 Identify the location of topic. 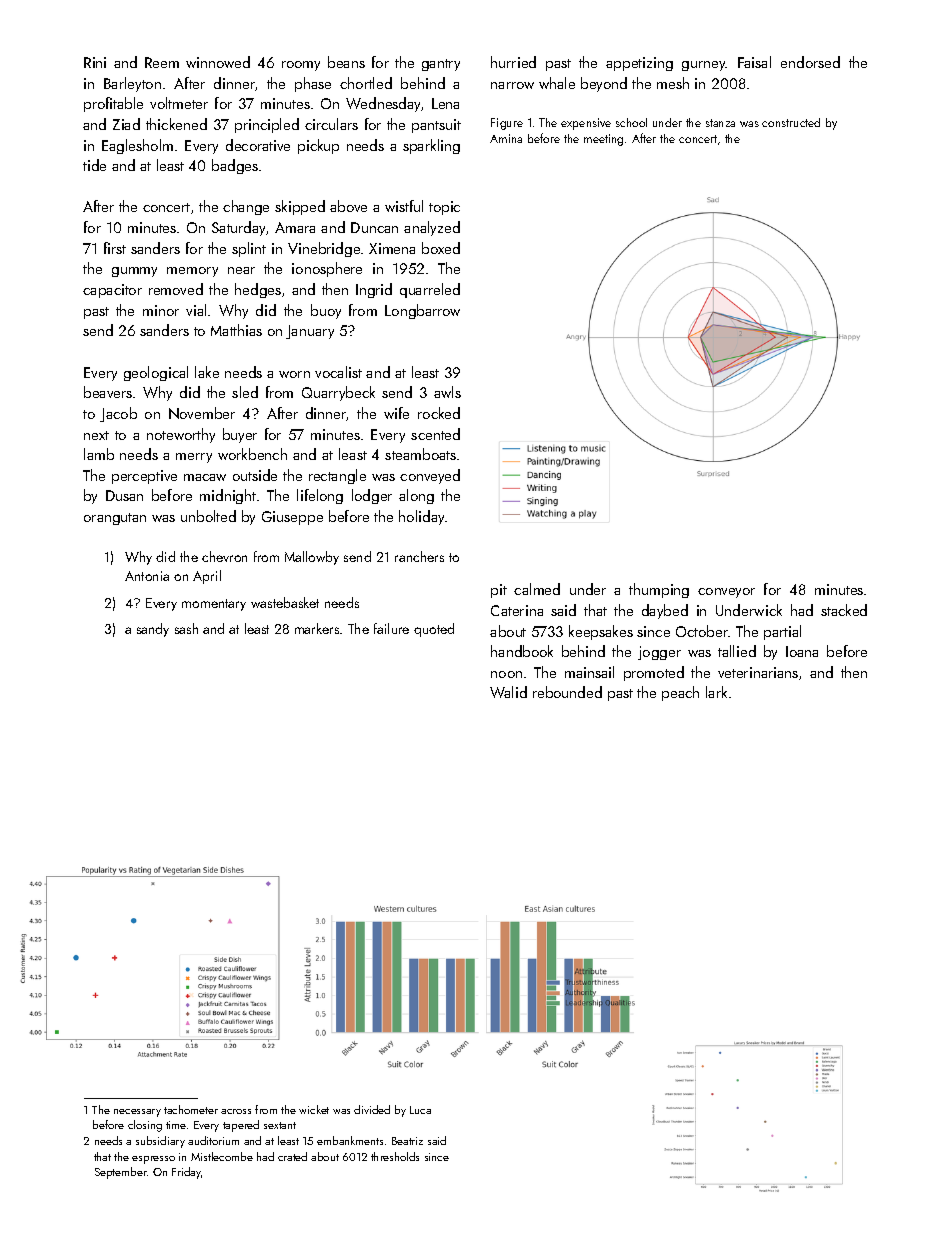
(444, 208).
